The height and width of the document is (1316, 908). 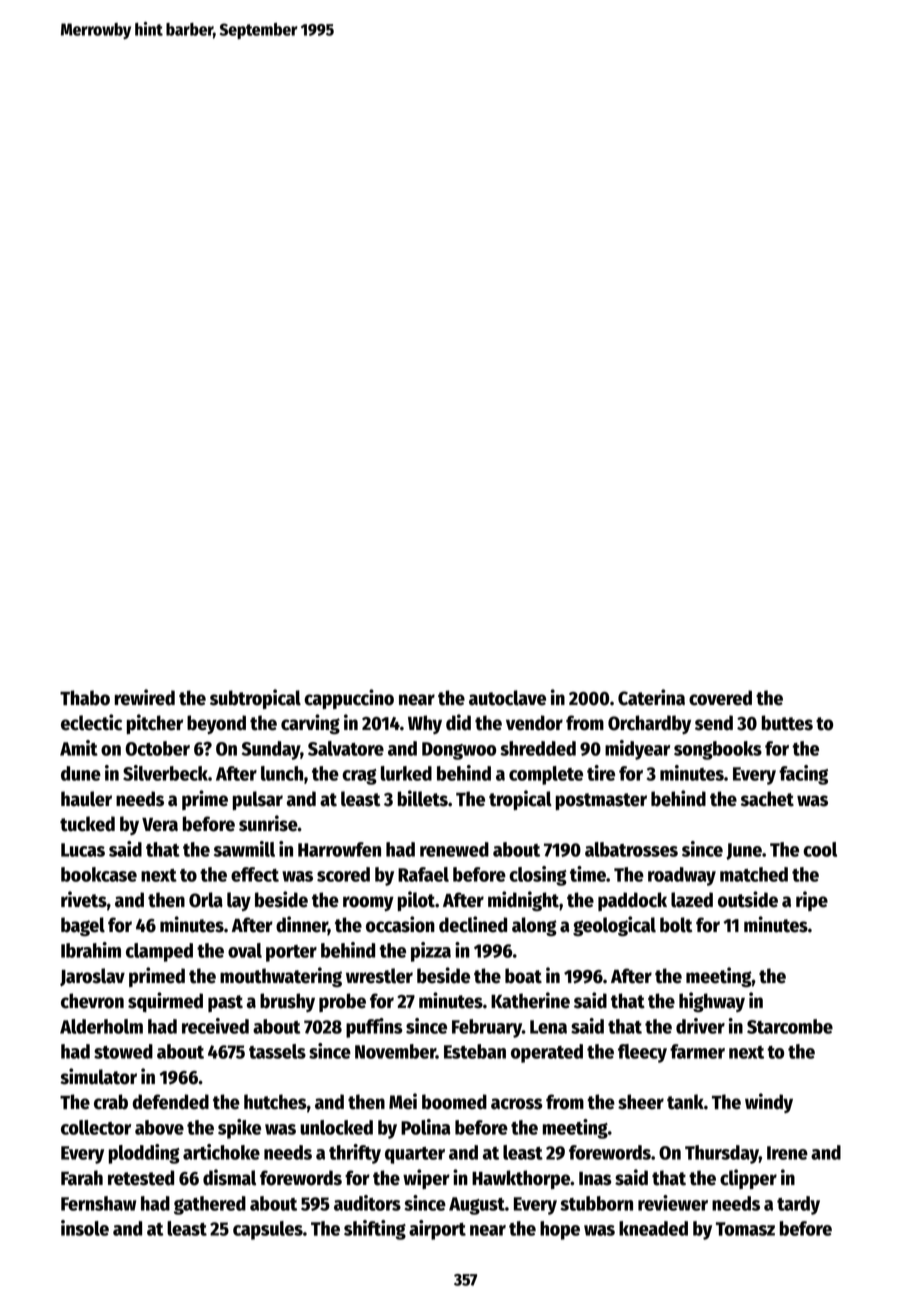 I want to click on covered, so click(x=720, y=698).
